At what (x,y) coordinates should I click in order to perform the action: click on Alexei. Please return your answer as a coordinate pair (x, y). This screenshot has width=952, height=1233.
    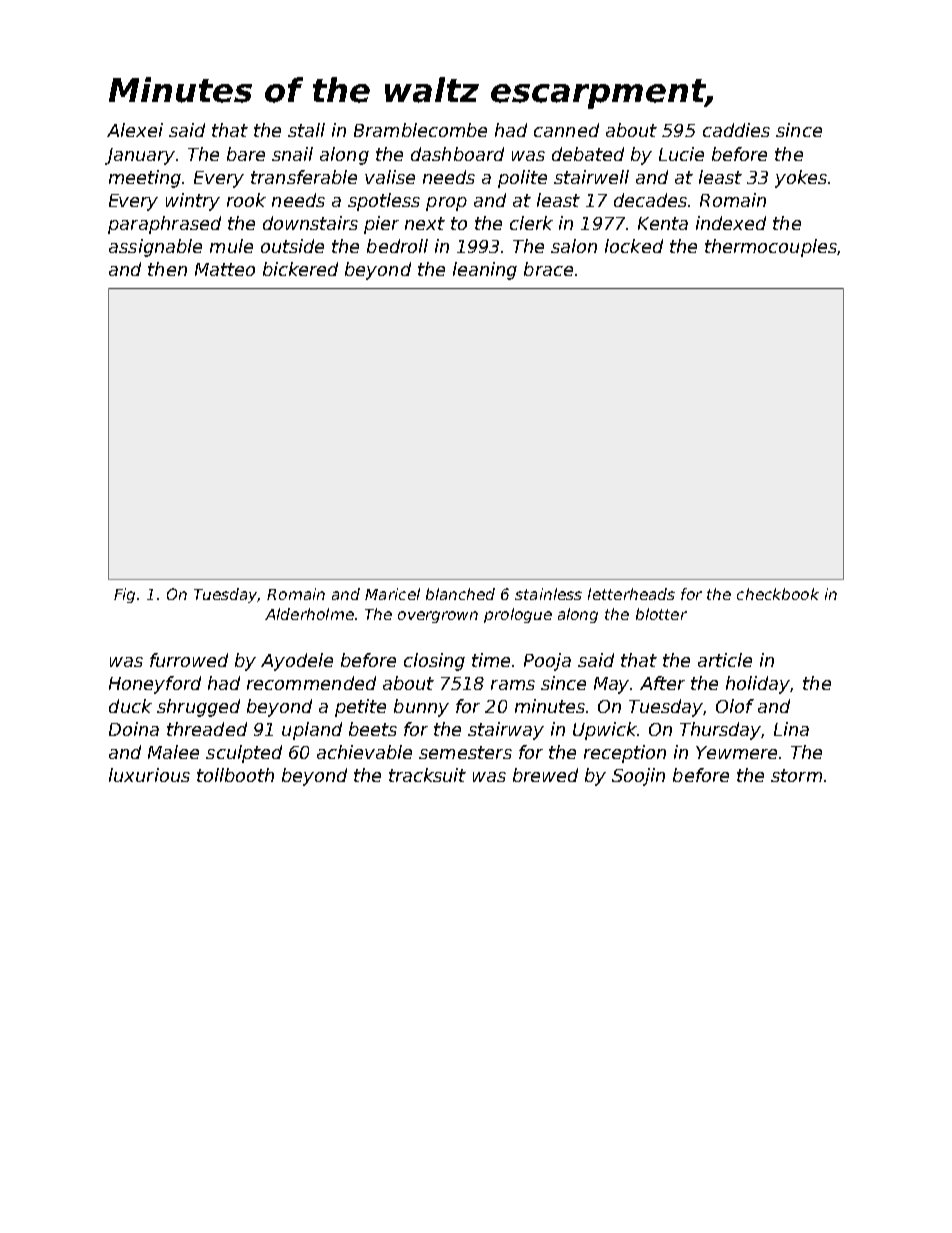
    Looking at the image, I should click on (135, 130).
